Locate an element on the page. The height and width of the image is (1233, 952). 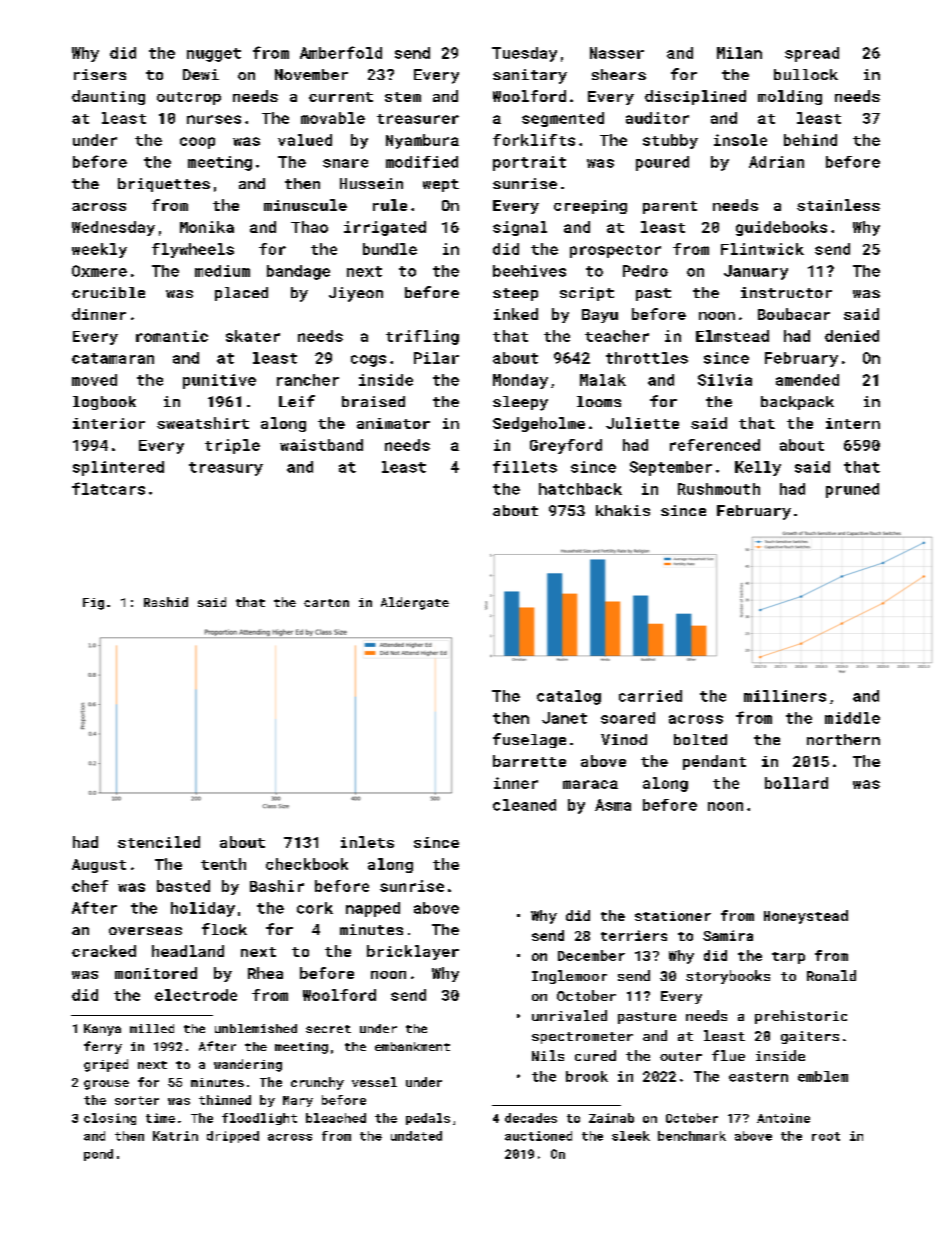
barrette is located at coordinates (529, 761).
